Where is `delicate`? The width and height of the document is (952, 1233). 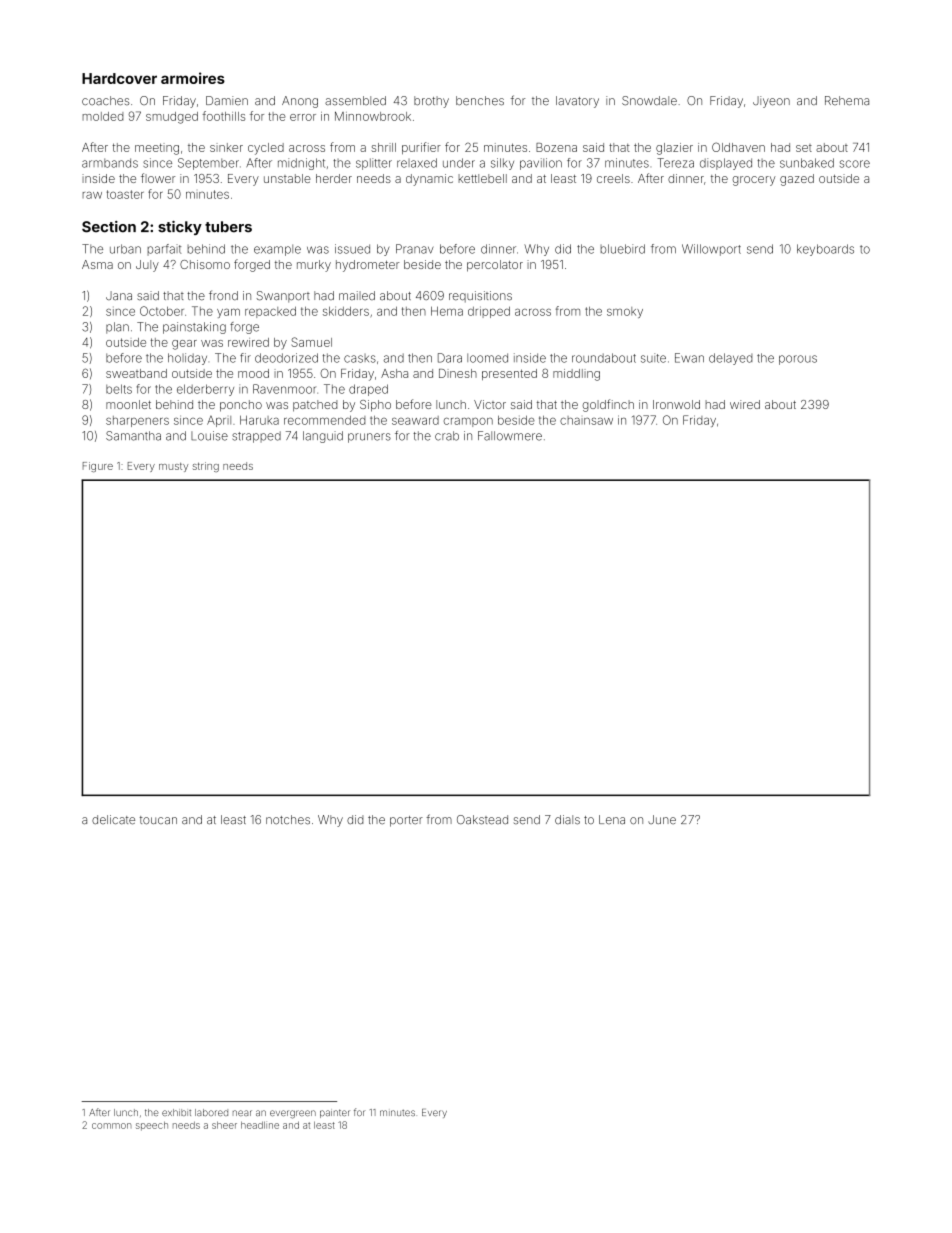
delicate is located at coordinates (113, 820).
